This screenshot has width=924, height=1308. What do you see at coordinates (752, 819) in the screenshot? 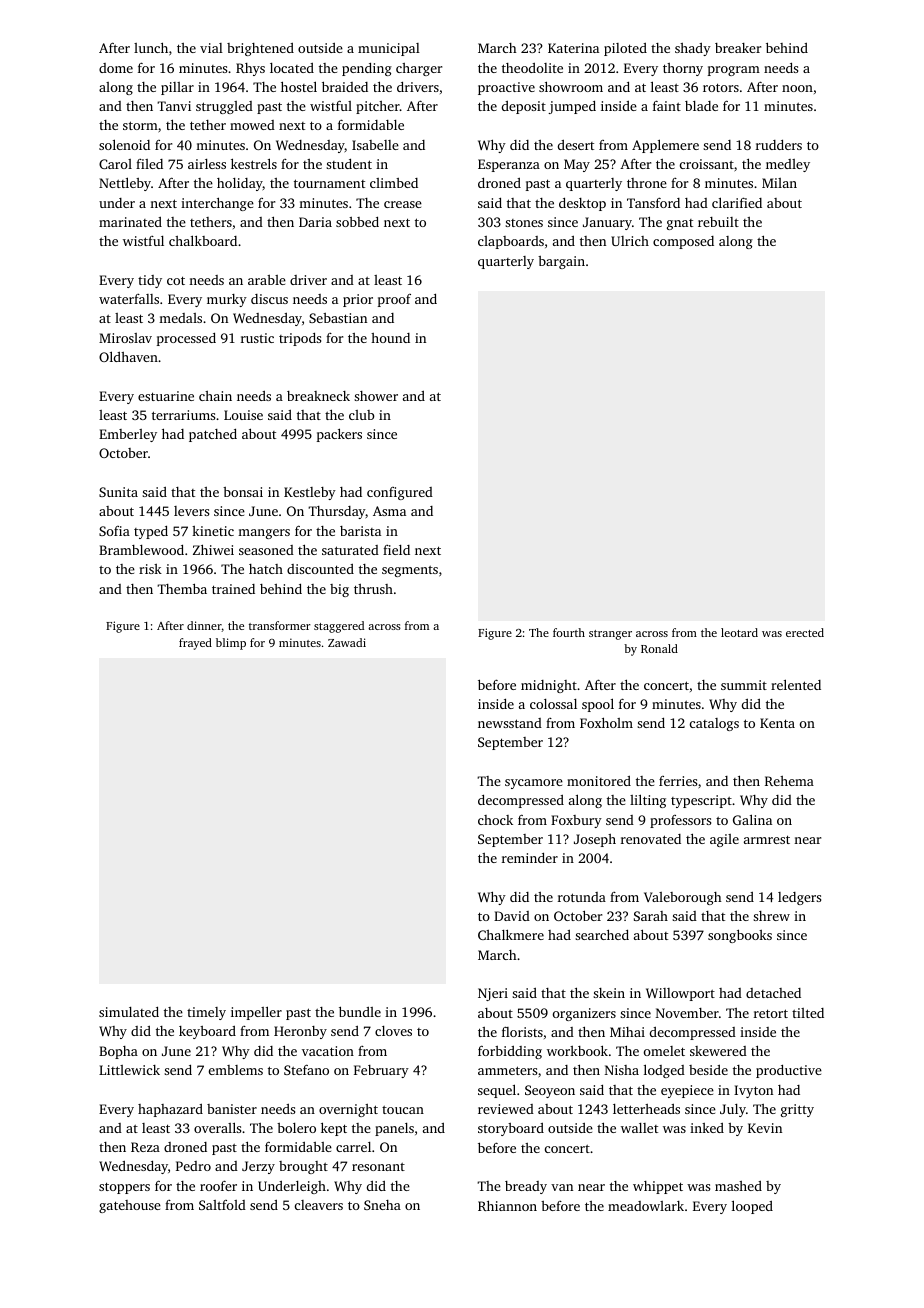
I see `Galina` at bounding box center [752, 819].
